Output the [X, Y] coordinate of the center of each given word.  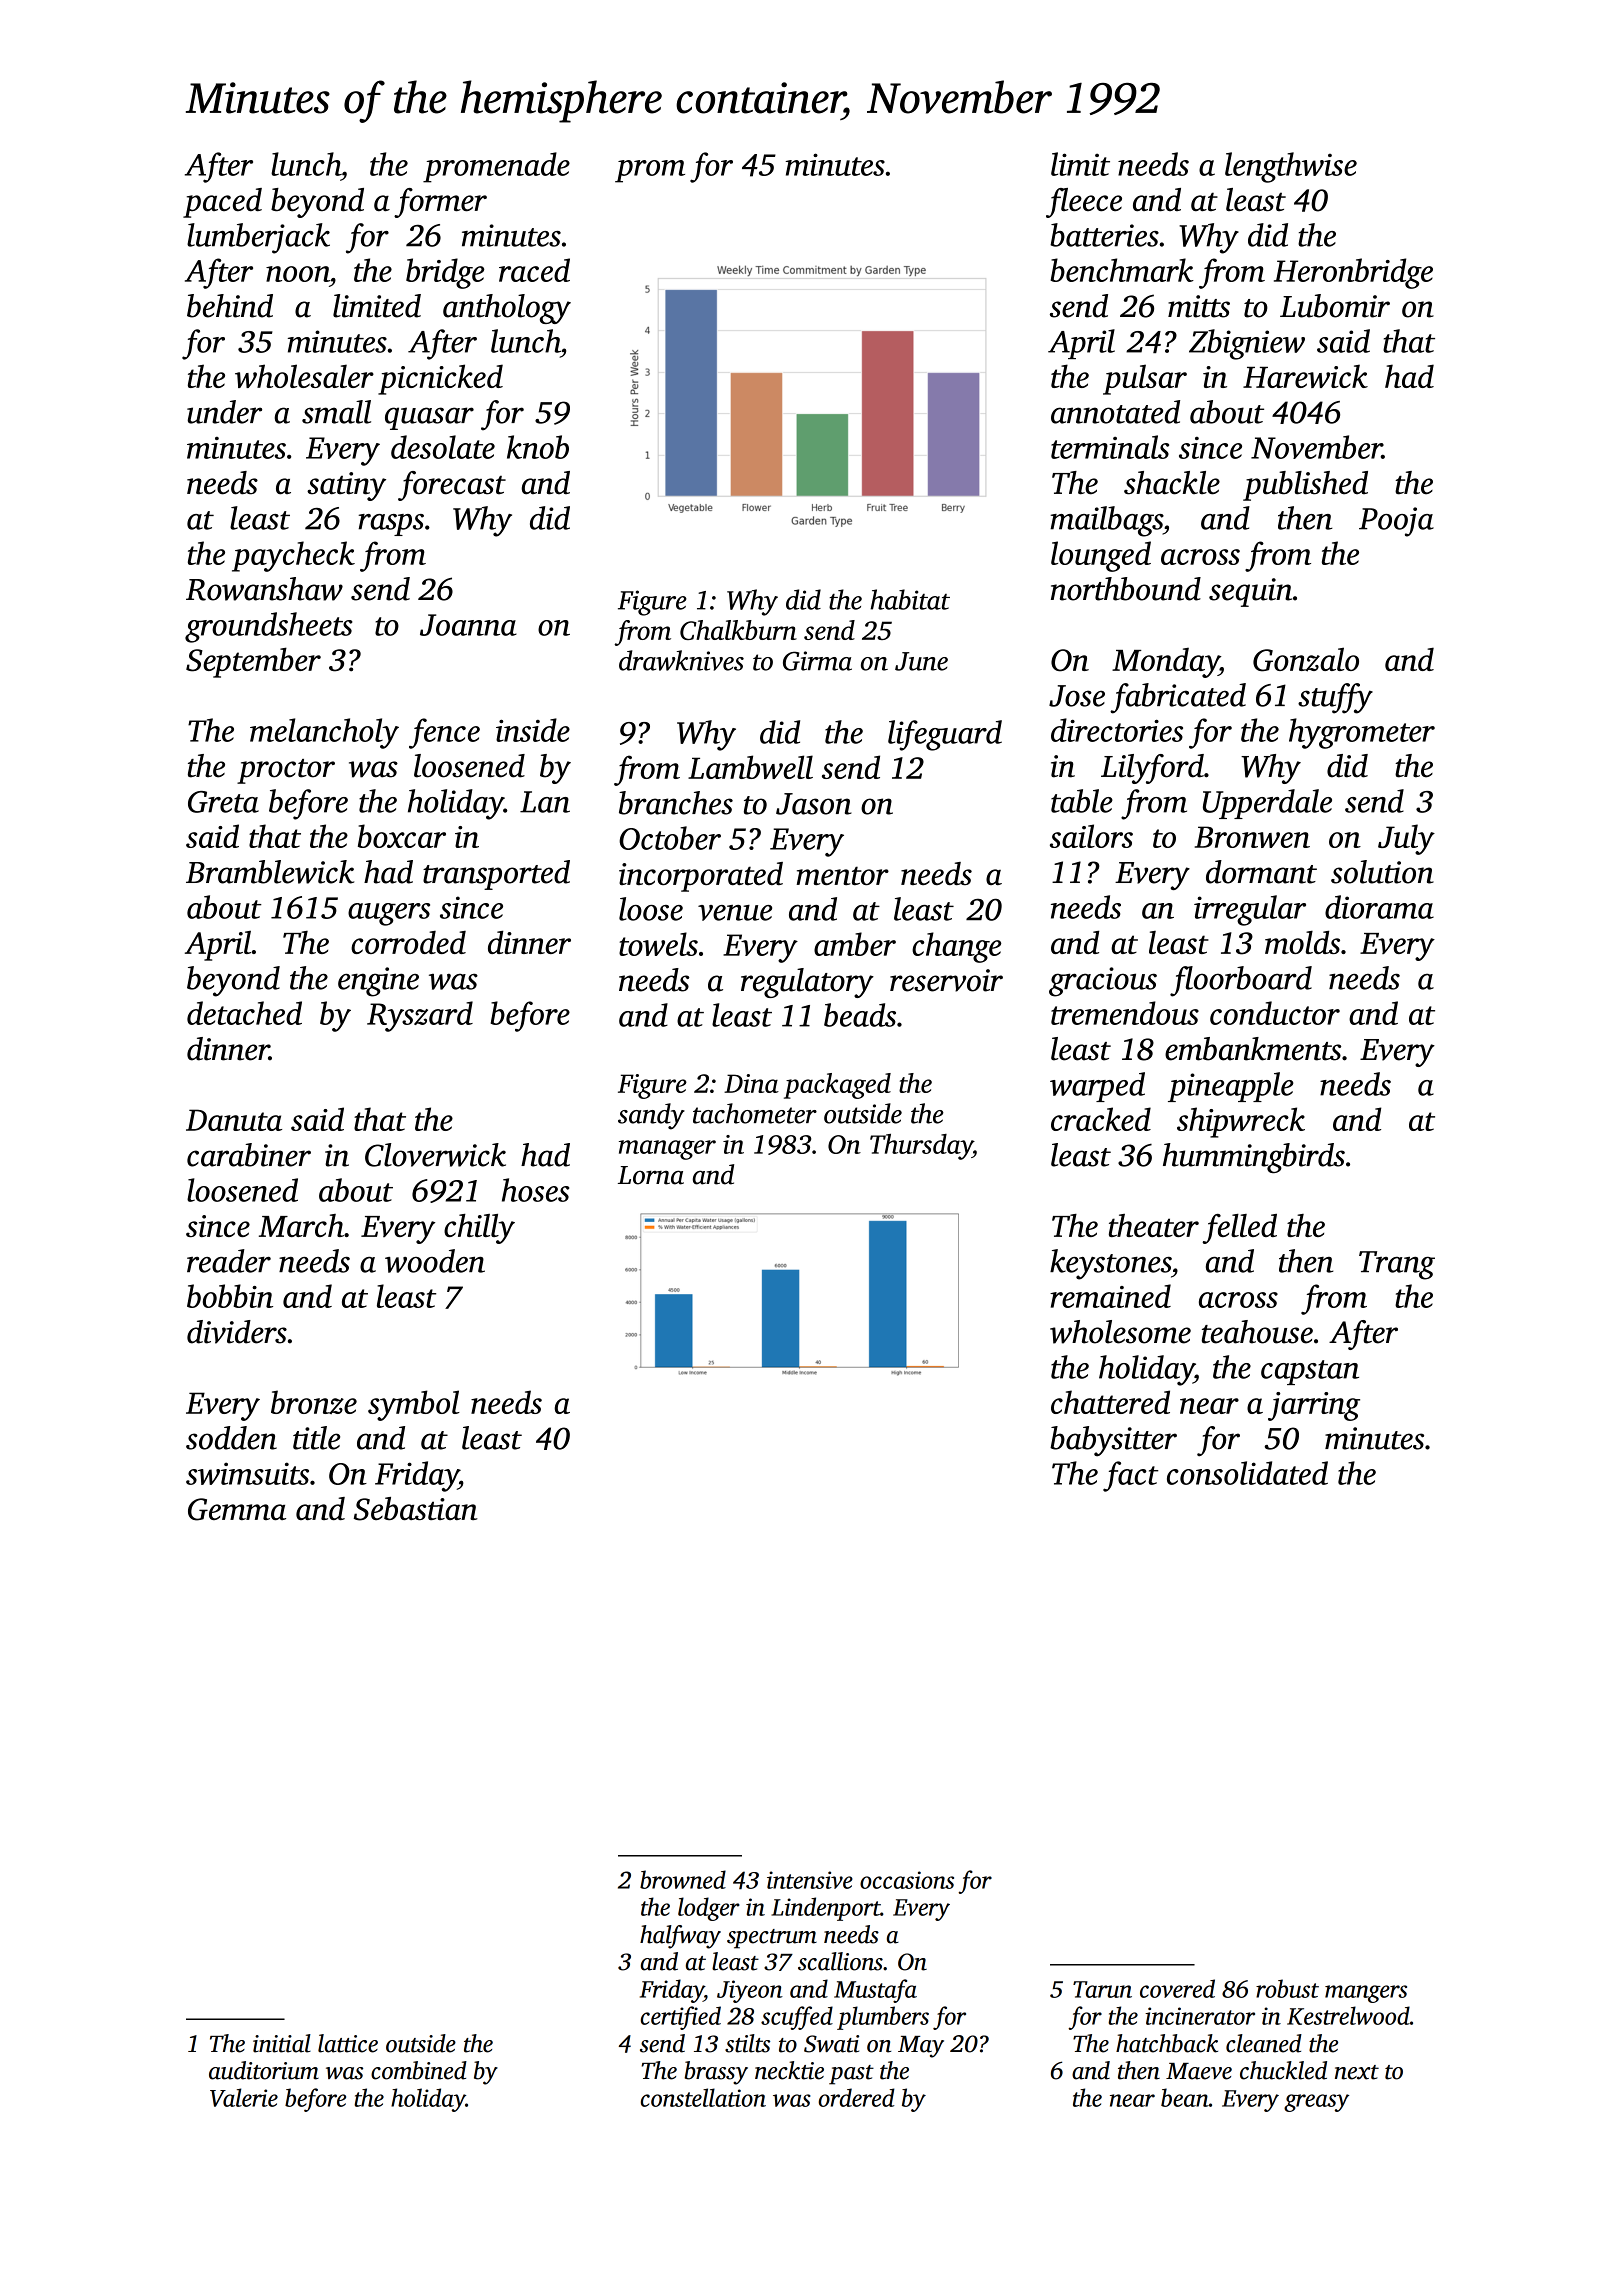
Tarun [1102, 1989]
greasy [1316, 2103]
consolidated [1247, 1473]
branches [676, 803]
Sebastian [416, 1509]
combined [419, 2070]
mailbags [1106, 521]
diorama [1379, 907]
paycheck [293, 556]
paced [222, 203]
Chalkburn [738, 630]
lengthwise [1291, 167]
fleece [1084, 203]
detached [244, 1013]
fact [1131, 1476]
